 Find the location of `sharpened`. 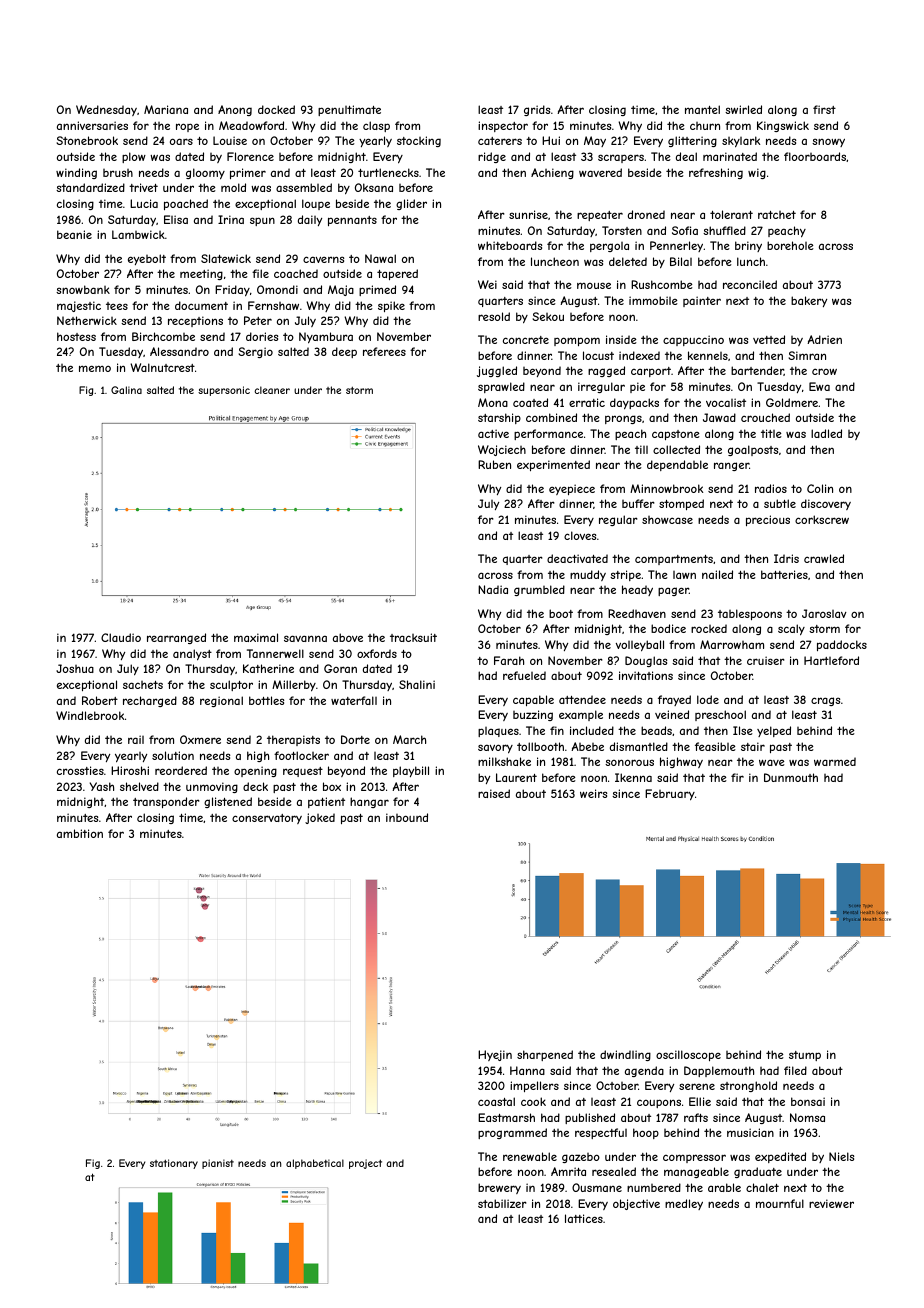

sharpened is located at coordinates (545, 1055).
